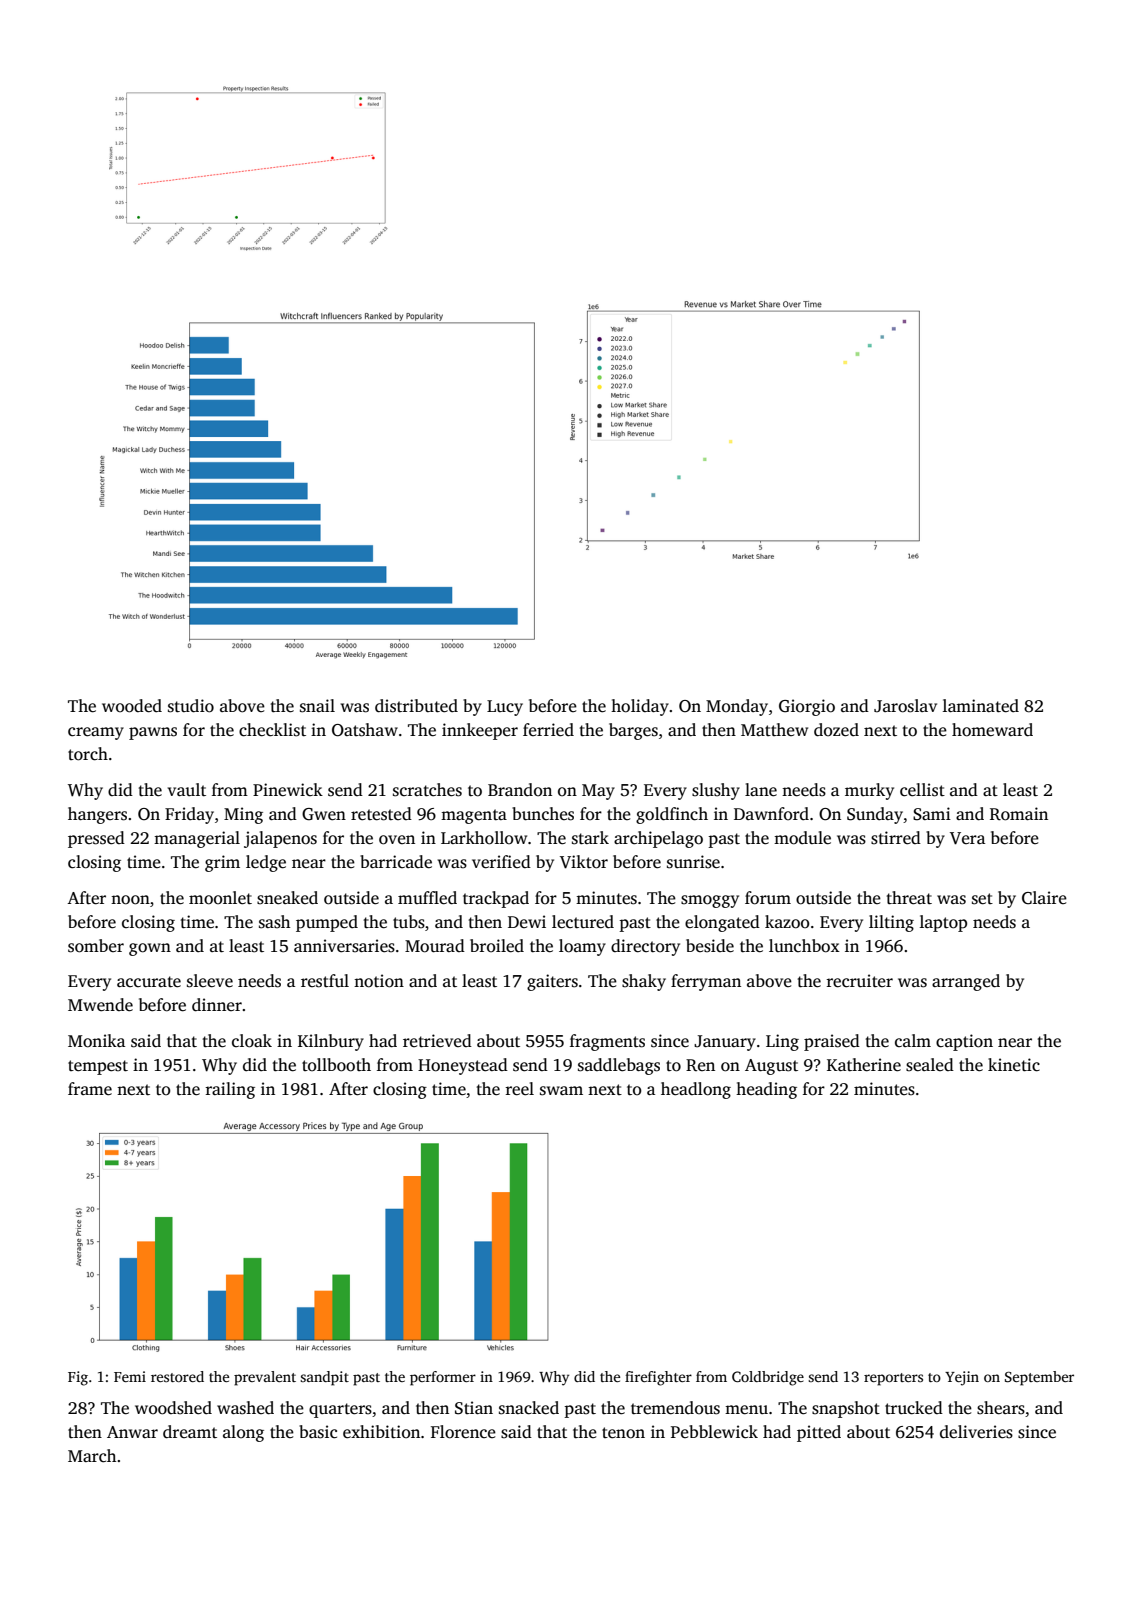 The height and width of the image is (1622, 1147). I want to click on laminated, so click(981, 706).
